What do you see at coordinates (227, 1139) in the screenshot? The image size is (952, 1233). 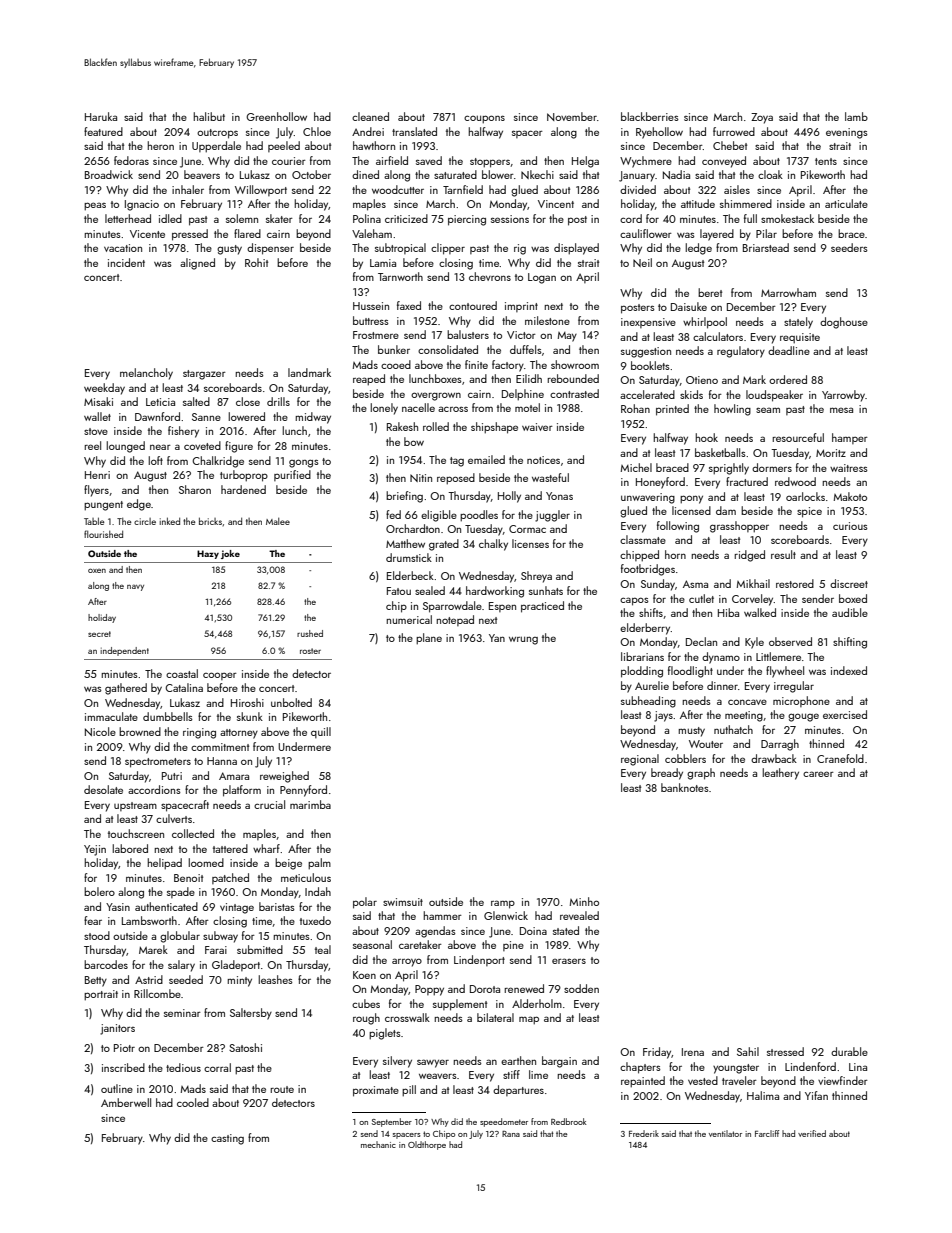 I see `casting` at bounding box center [227, 1139].
